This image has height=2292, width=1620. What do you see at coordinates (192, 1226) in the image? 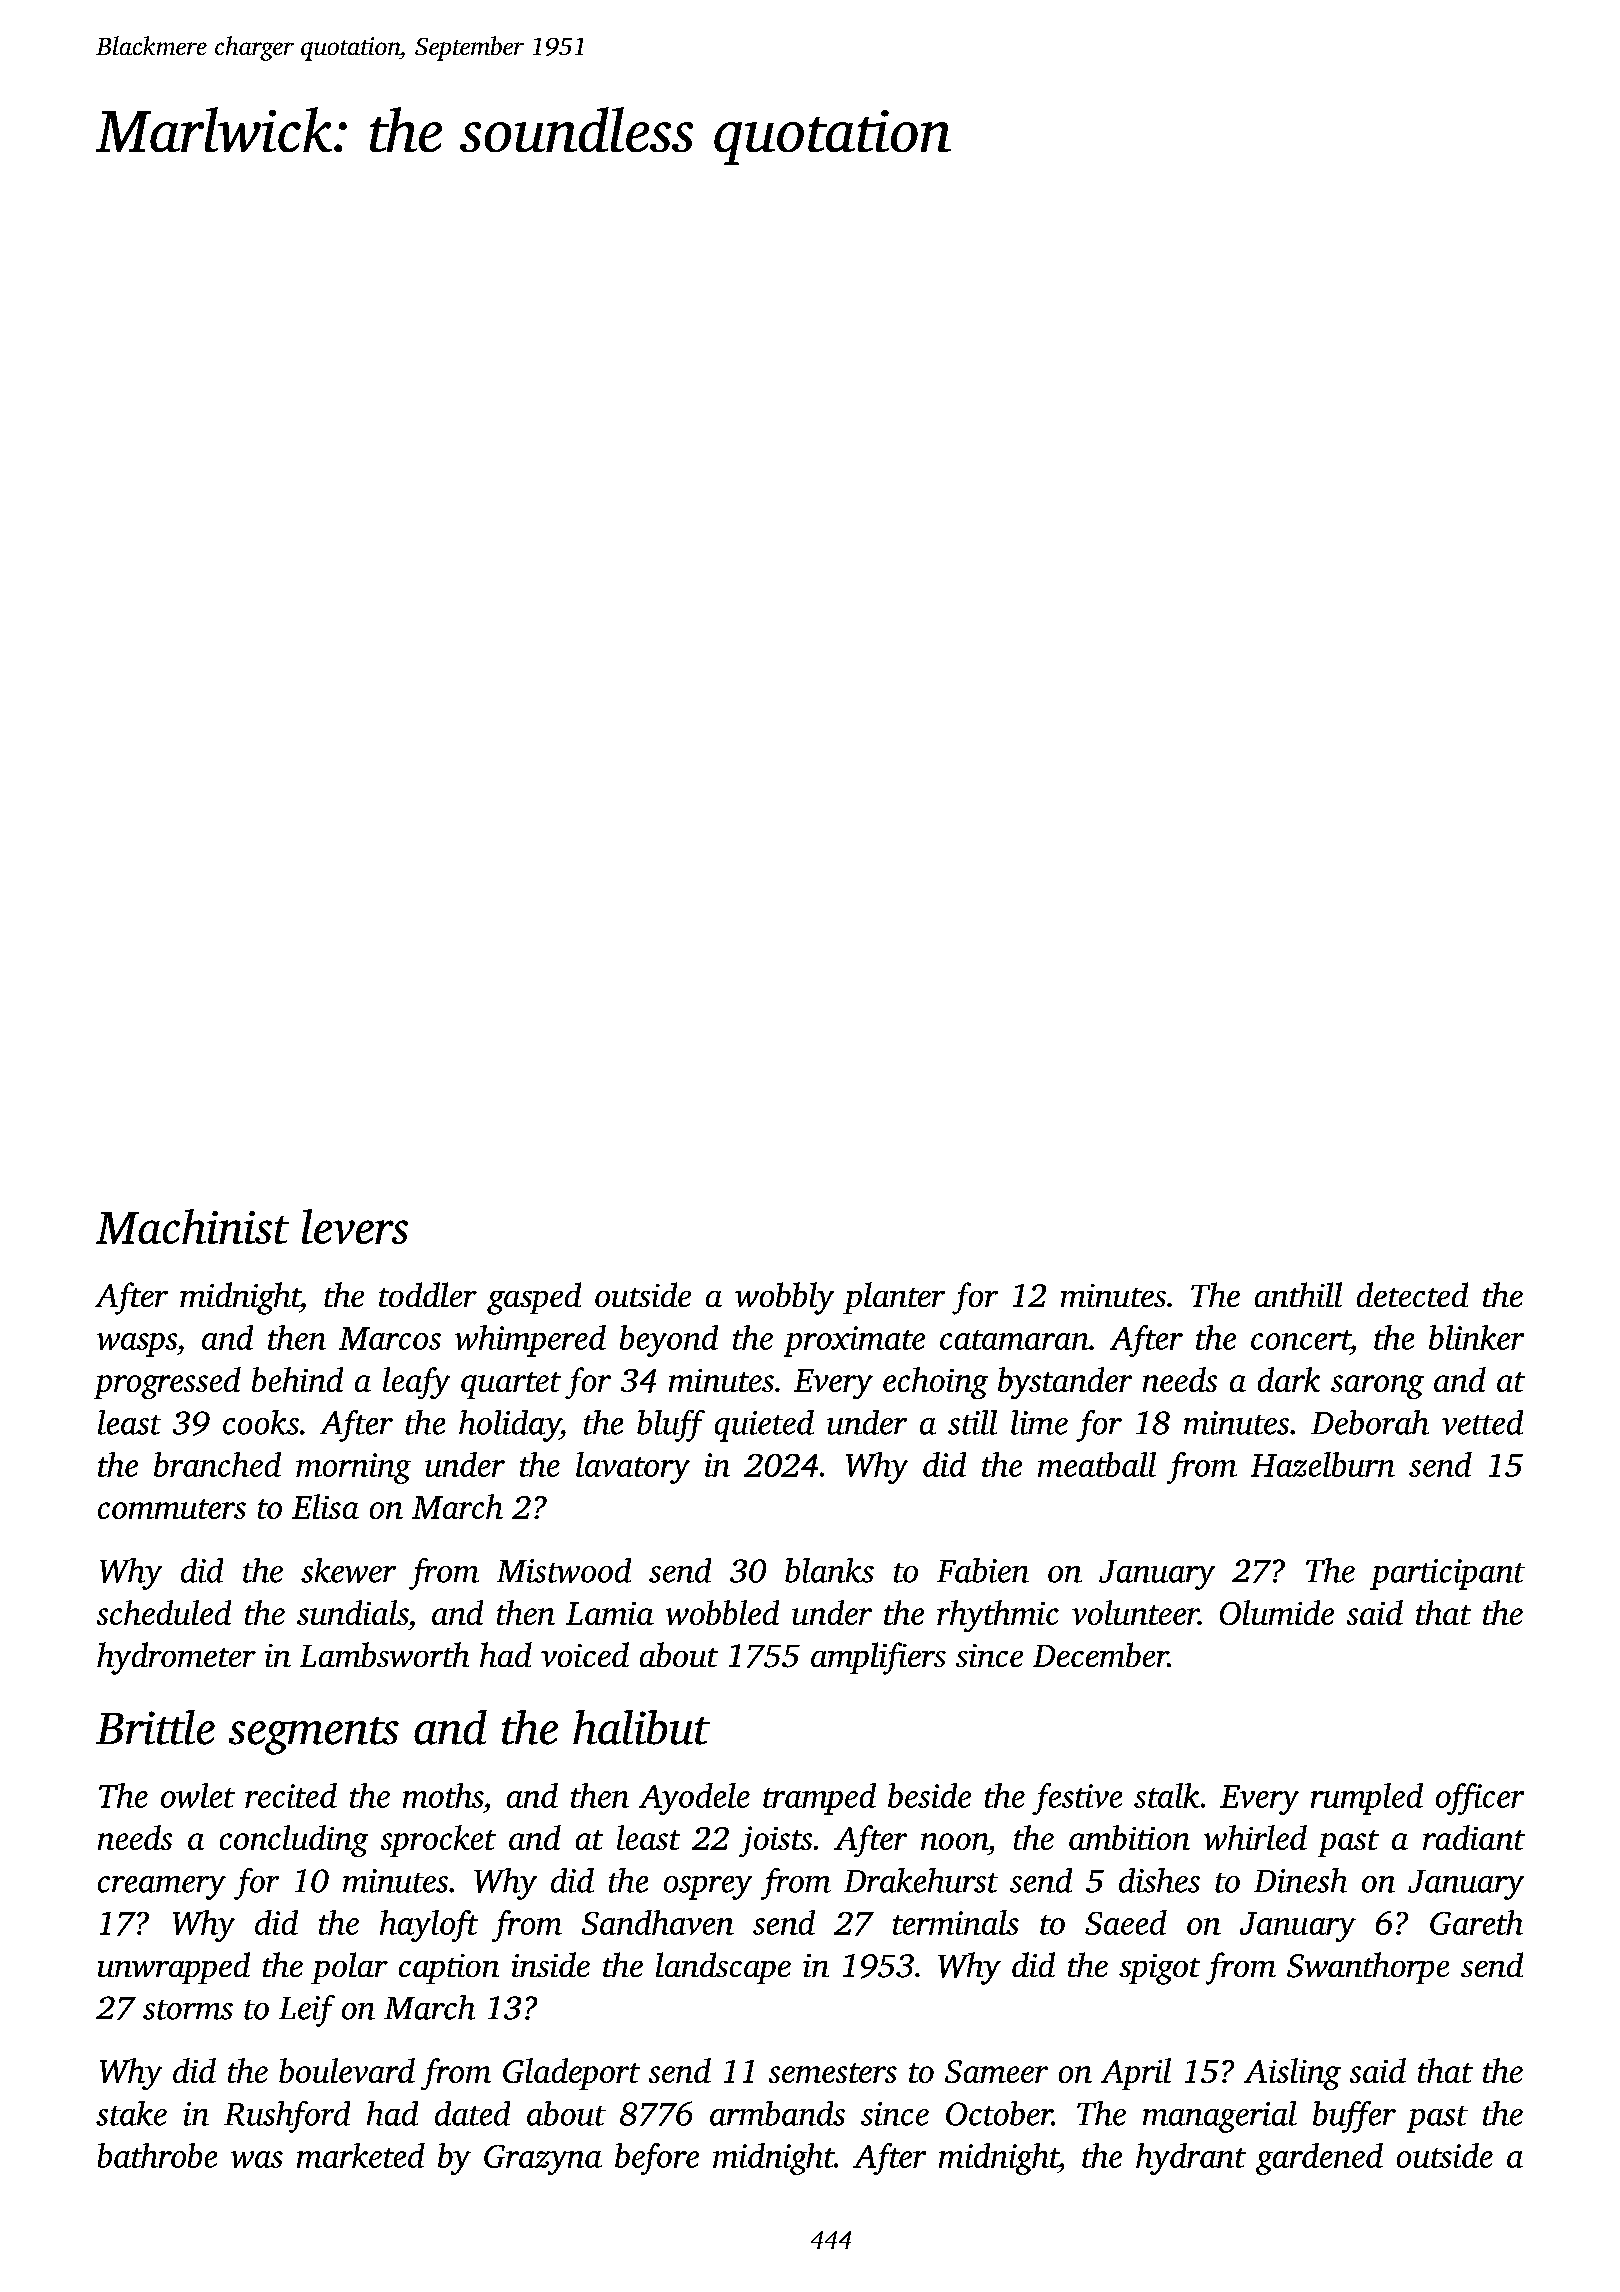
I see `Machinist` at bounding box center [192, 1226].
